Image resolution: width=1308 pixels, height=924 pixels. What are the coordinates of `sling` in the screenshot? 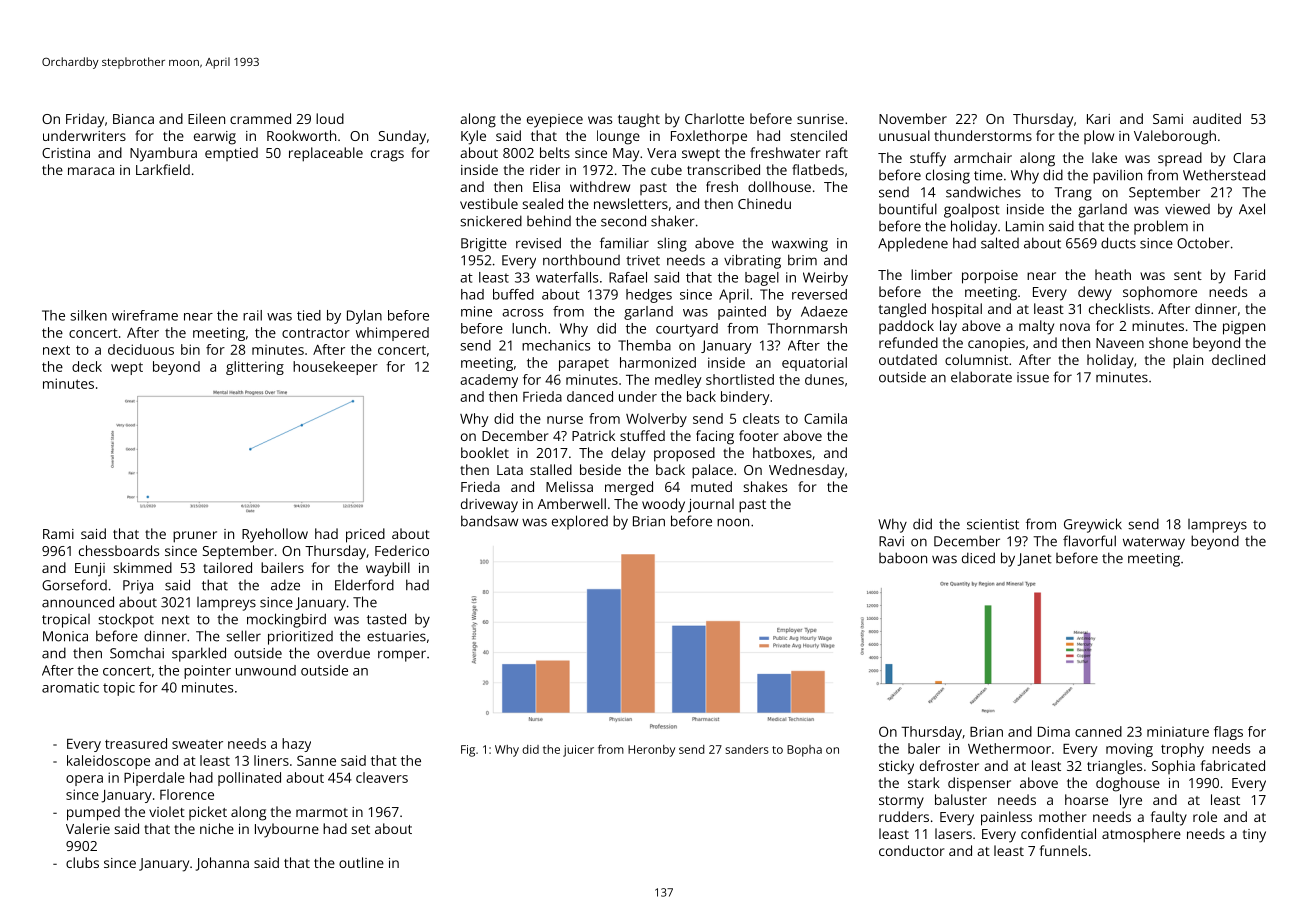 It's located at (672, 244).
